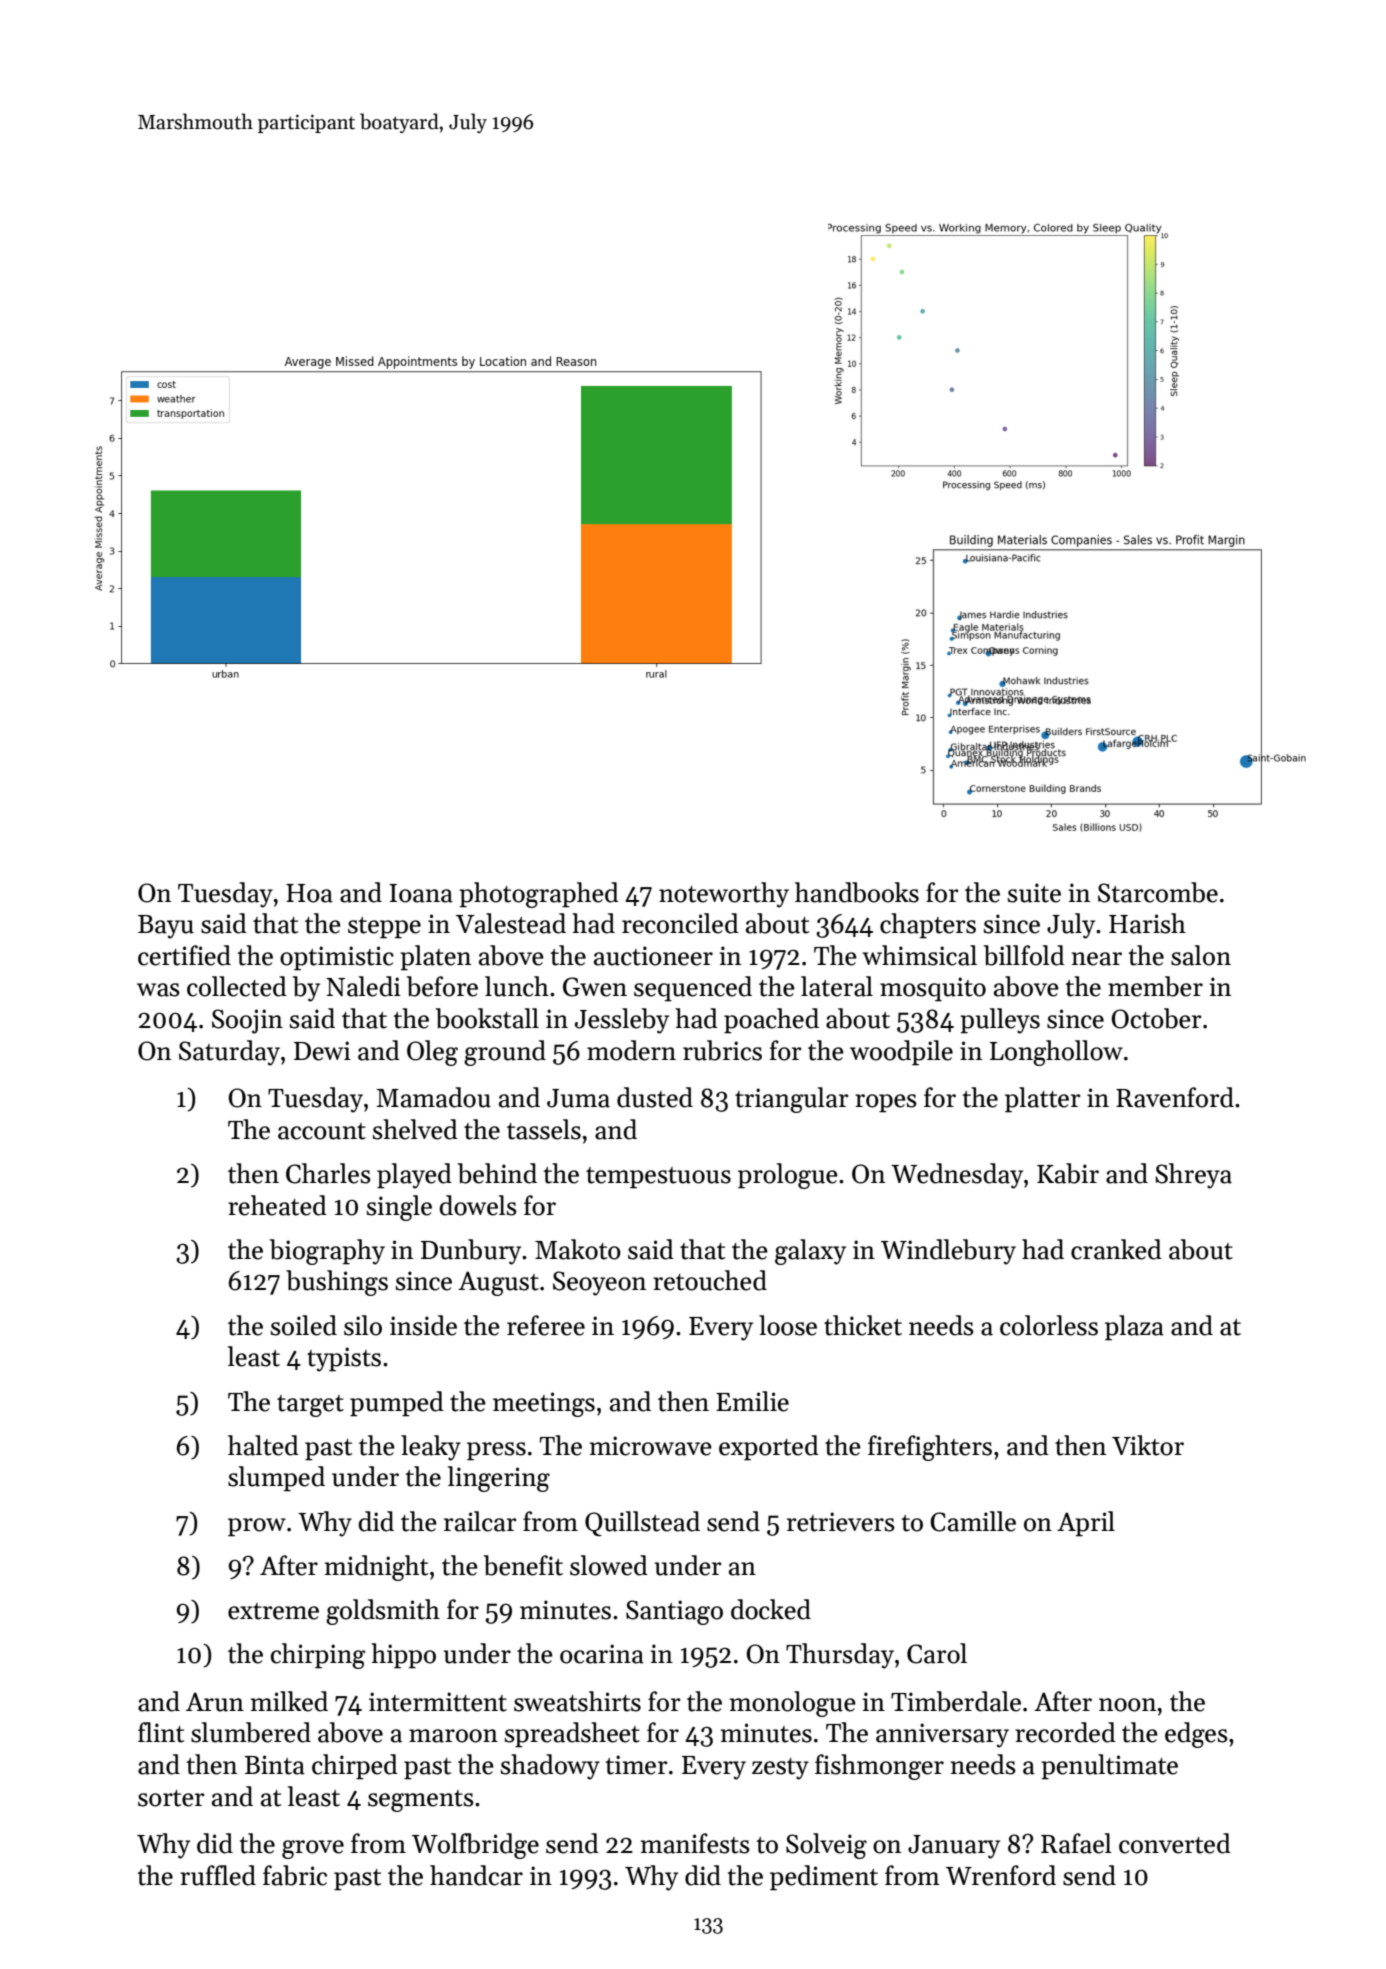  What do you see at coordinates (658, 1178) in the screenshot?
I see `tempestuous` at bounding box center [658, 1178].
